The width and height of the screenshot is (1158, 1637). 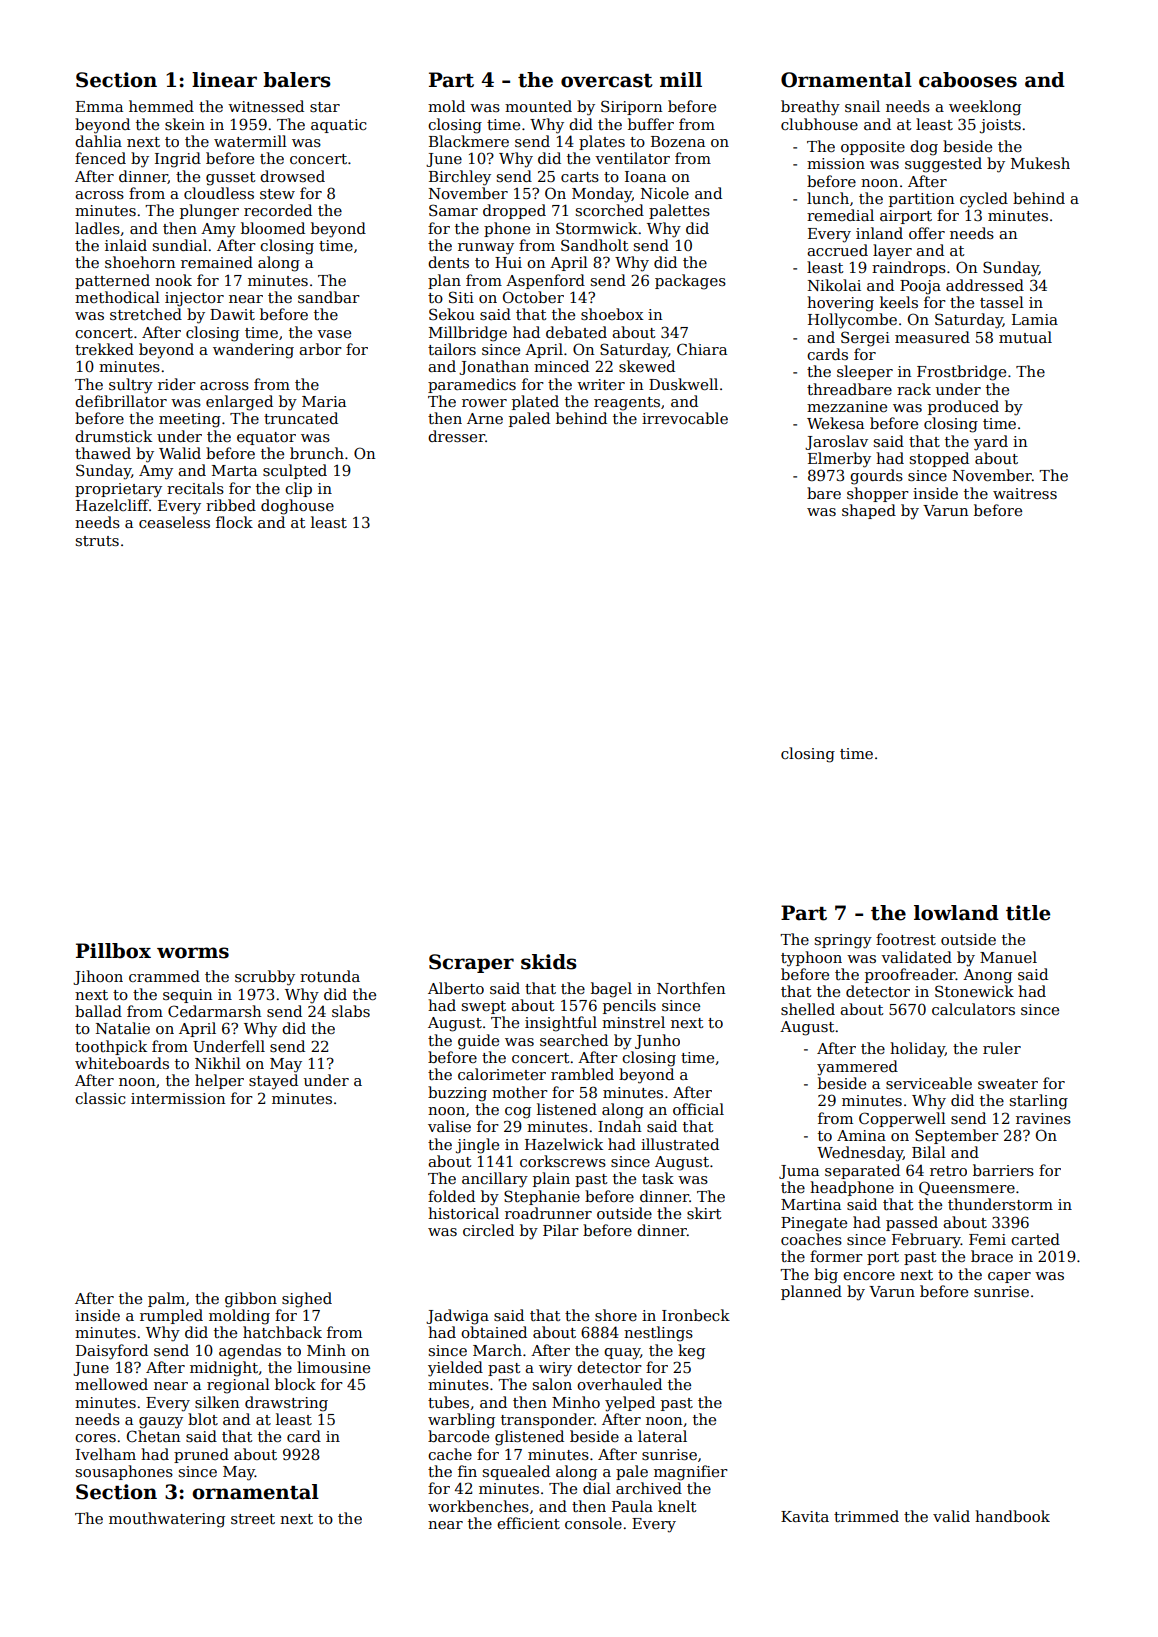 I want to click on paramedics, so click(x=472, y=385).
